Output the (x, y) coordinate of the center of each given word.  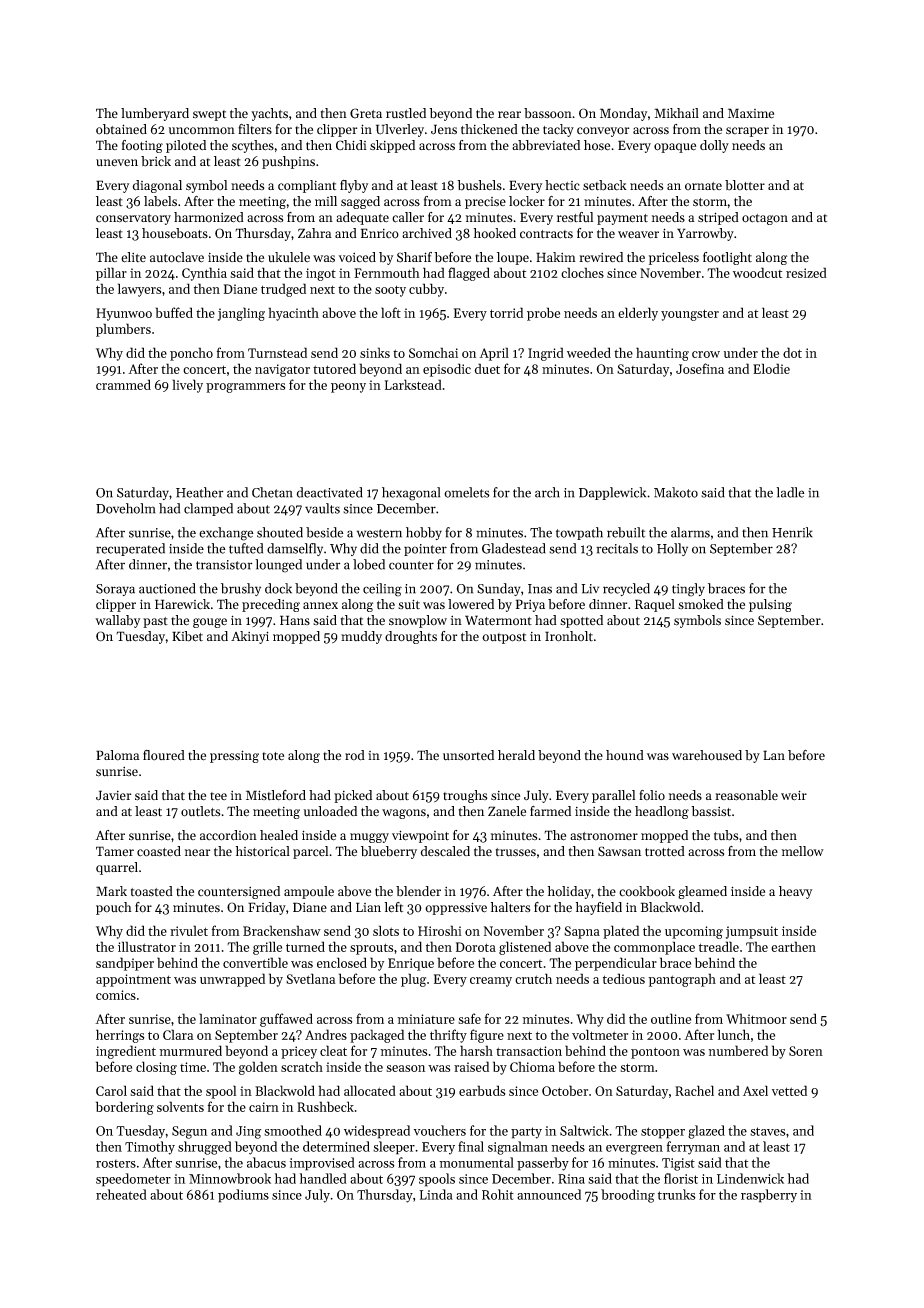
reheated (121, 1194)
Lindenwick (750, 1178)
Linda (436, 1194)
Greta (366, 113)
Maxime (751, 113)
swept (209, 115)
